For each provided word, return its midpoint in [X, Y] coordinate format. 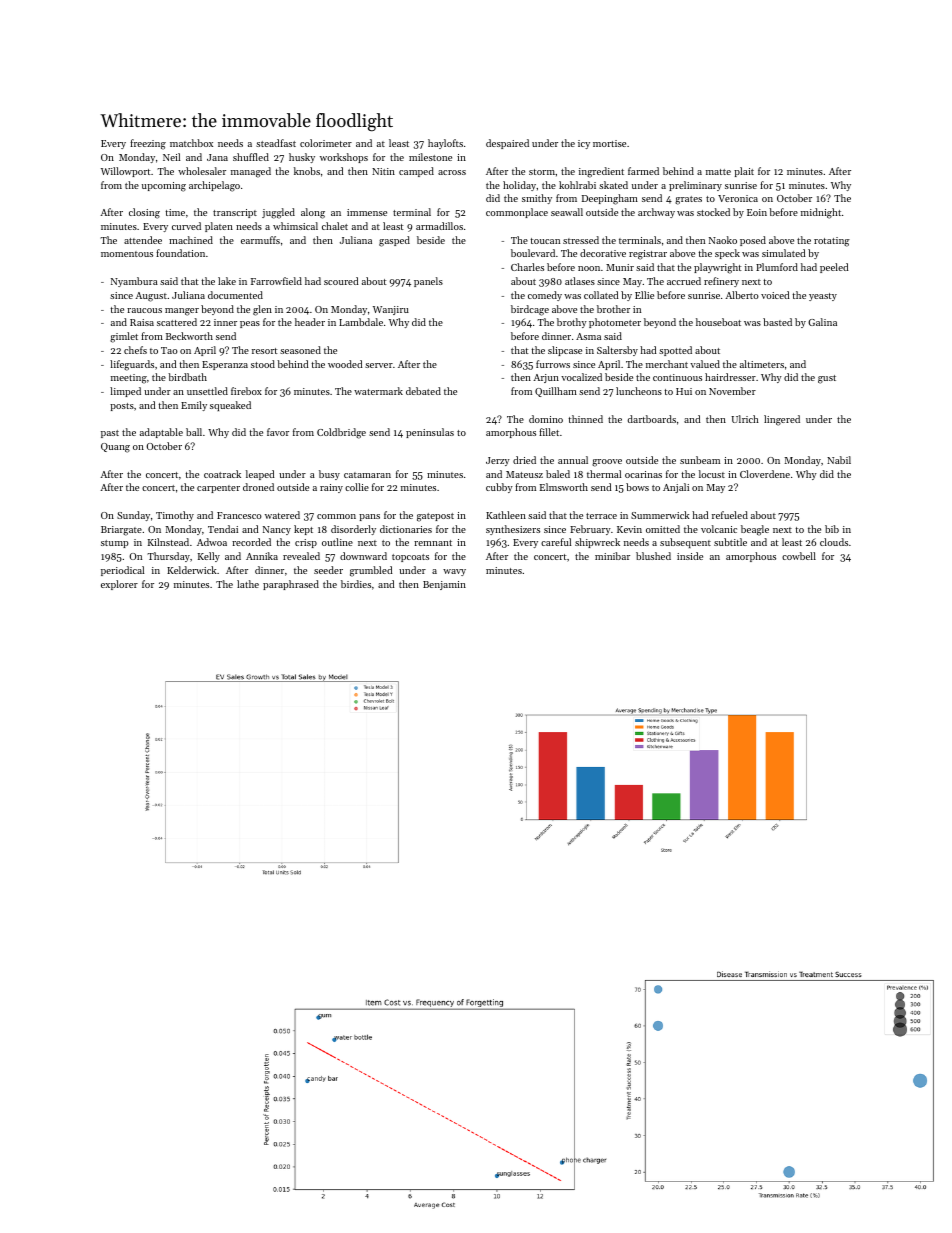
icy [584, 144]
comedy [545, 296]
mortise [609, 143]
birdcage [530, 310]
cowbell [799, 556]
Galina [822, 322]
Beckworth [189, 336]
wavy [454, 572]
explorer [119, 585]
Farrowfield [276, 281]
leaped [260, 475]
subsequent [685, 543]
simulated [784, 253]
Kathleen [506, 515]
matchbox [191, 143]
